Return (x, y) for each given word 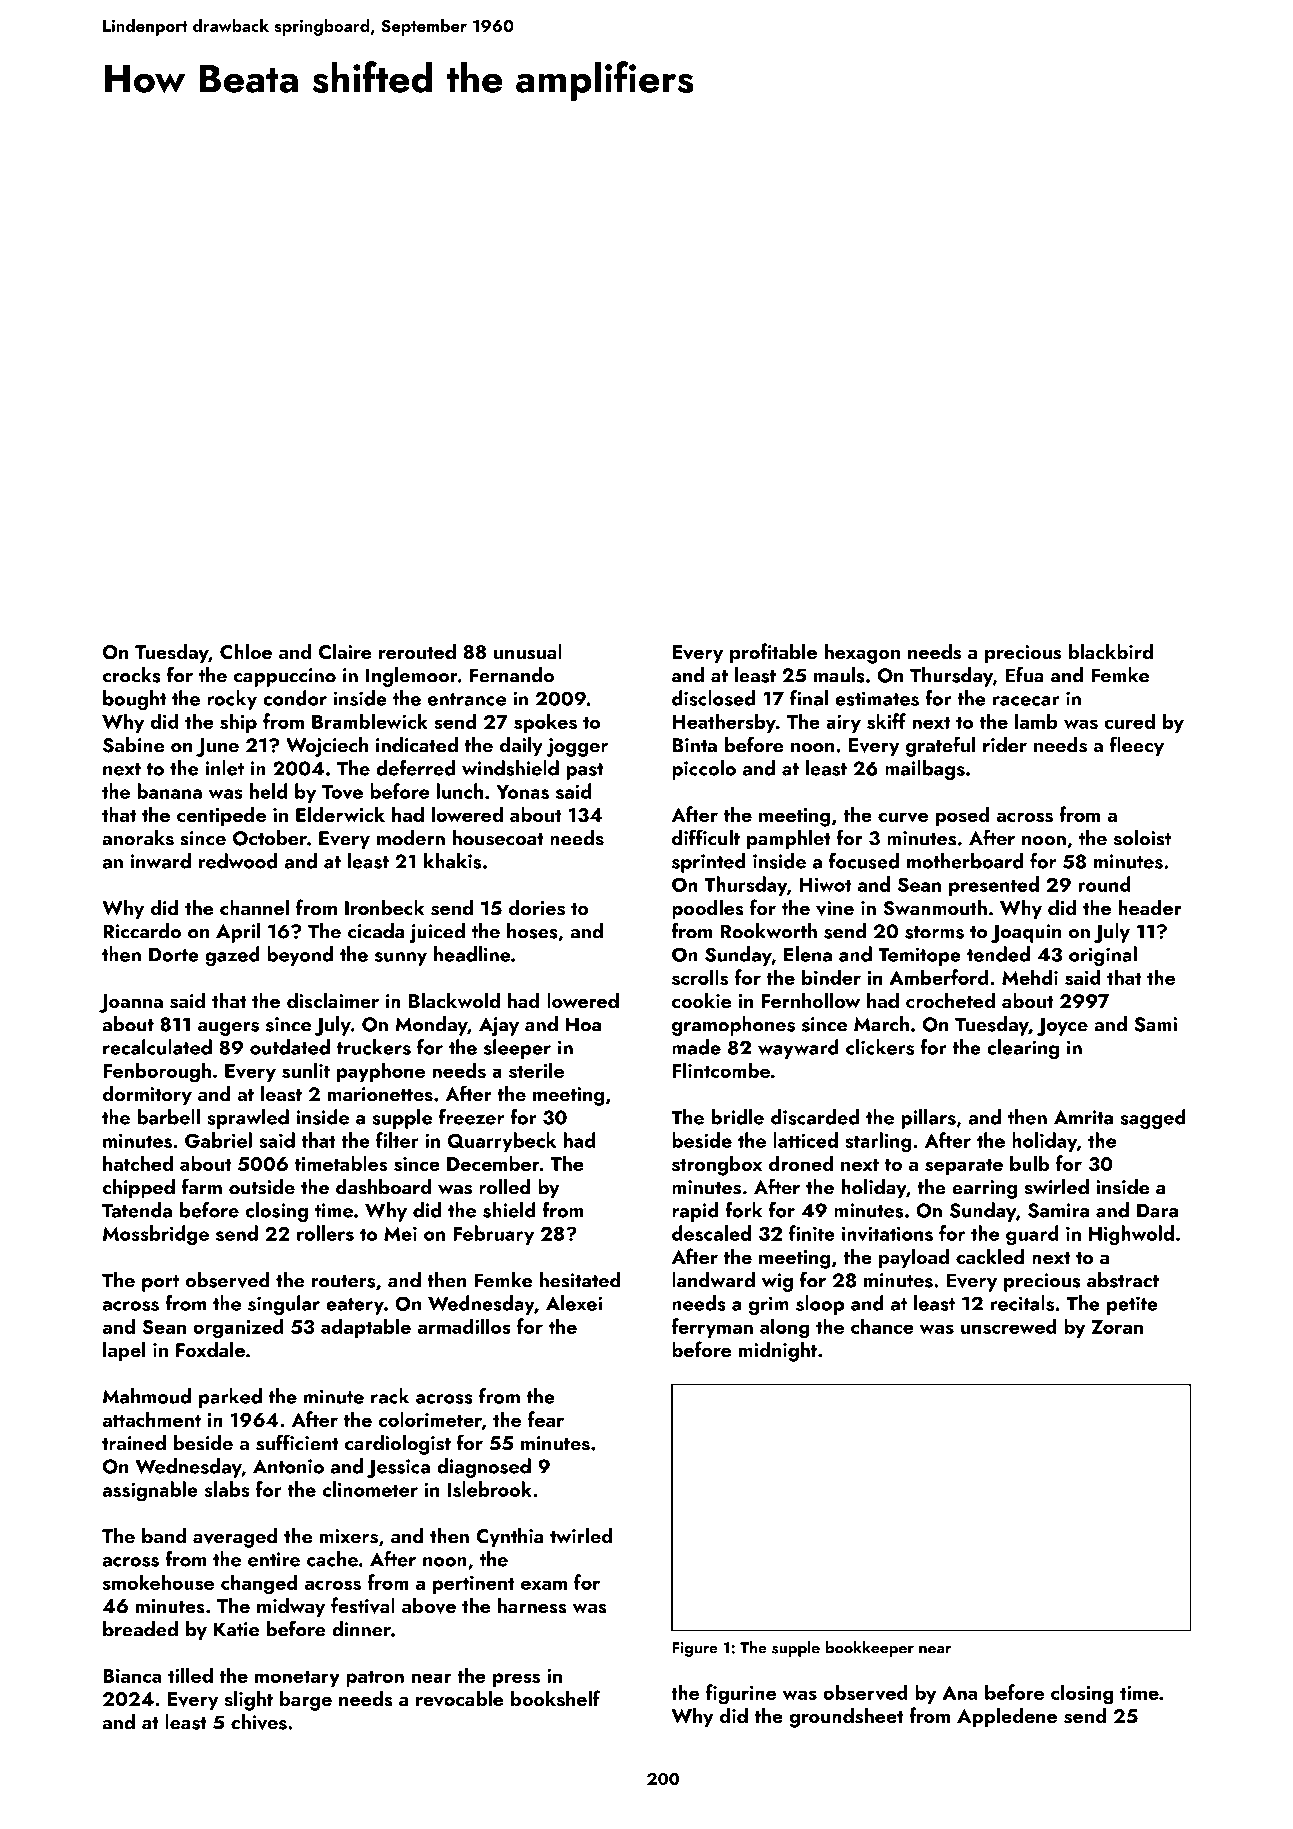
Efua (1024, 674)
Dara (1157, 1210)
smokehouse (158, 1582)
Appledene (1007, 1717)
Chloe (246, 651)
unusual (528, 651)
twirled (581, 1536)
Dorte (174, 955)
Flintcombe (721, 1070)
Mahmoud (147, 1396)
